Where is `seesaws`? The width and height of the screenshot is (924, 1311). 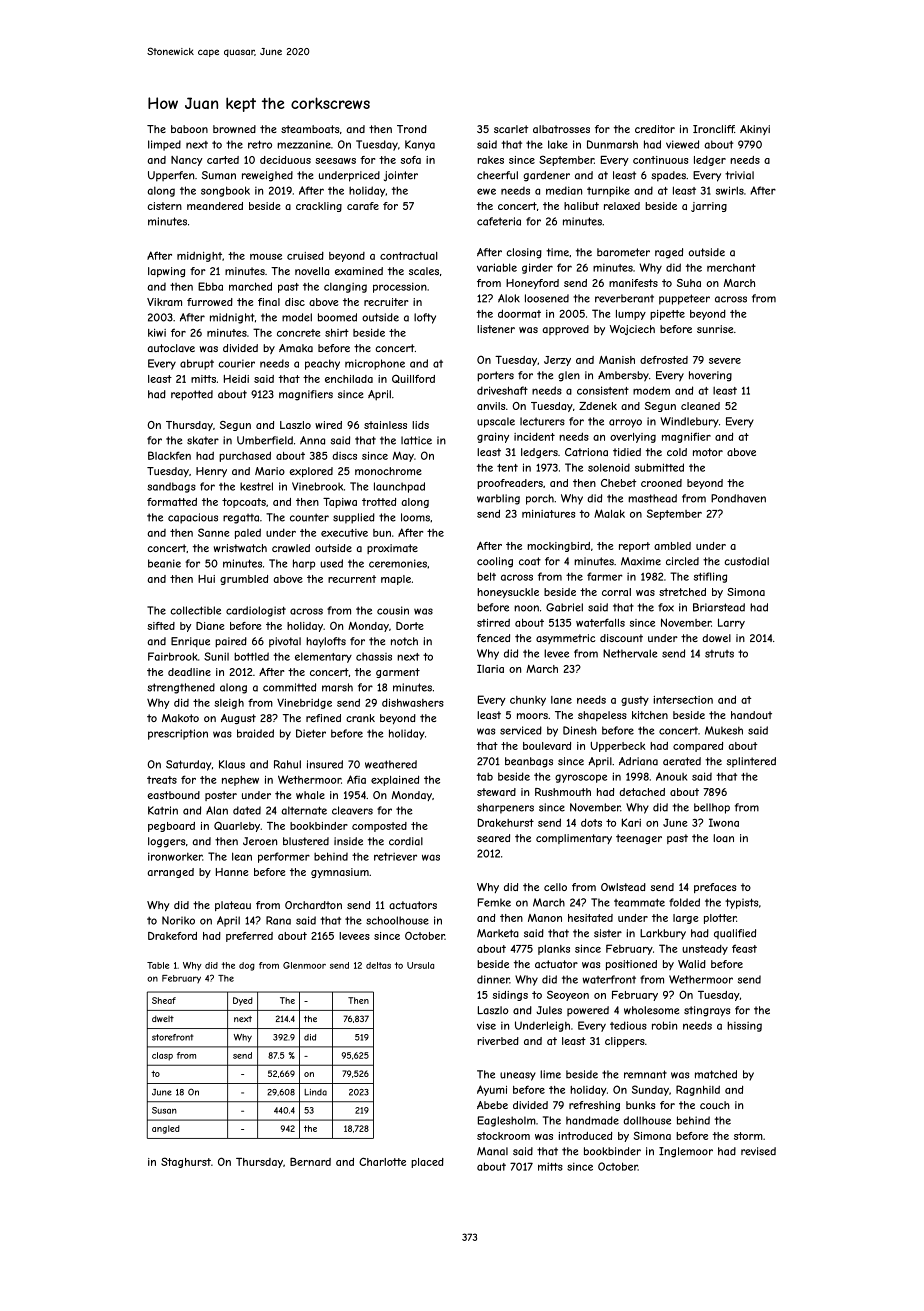 seesaws is located at coordinates (335, 161).
